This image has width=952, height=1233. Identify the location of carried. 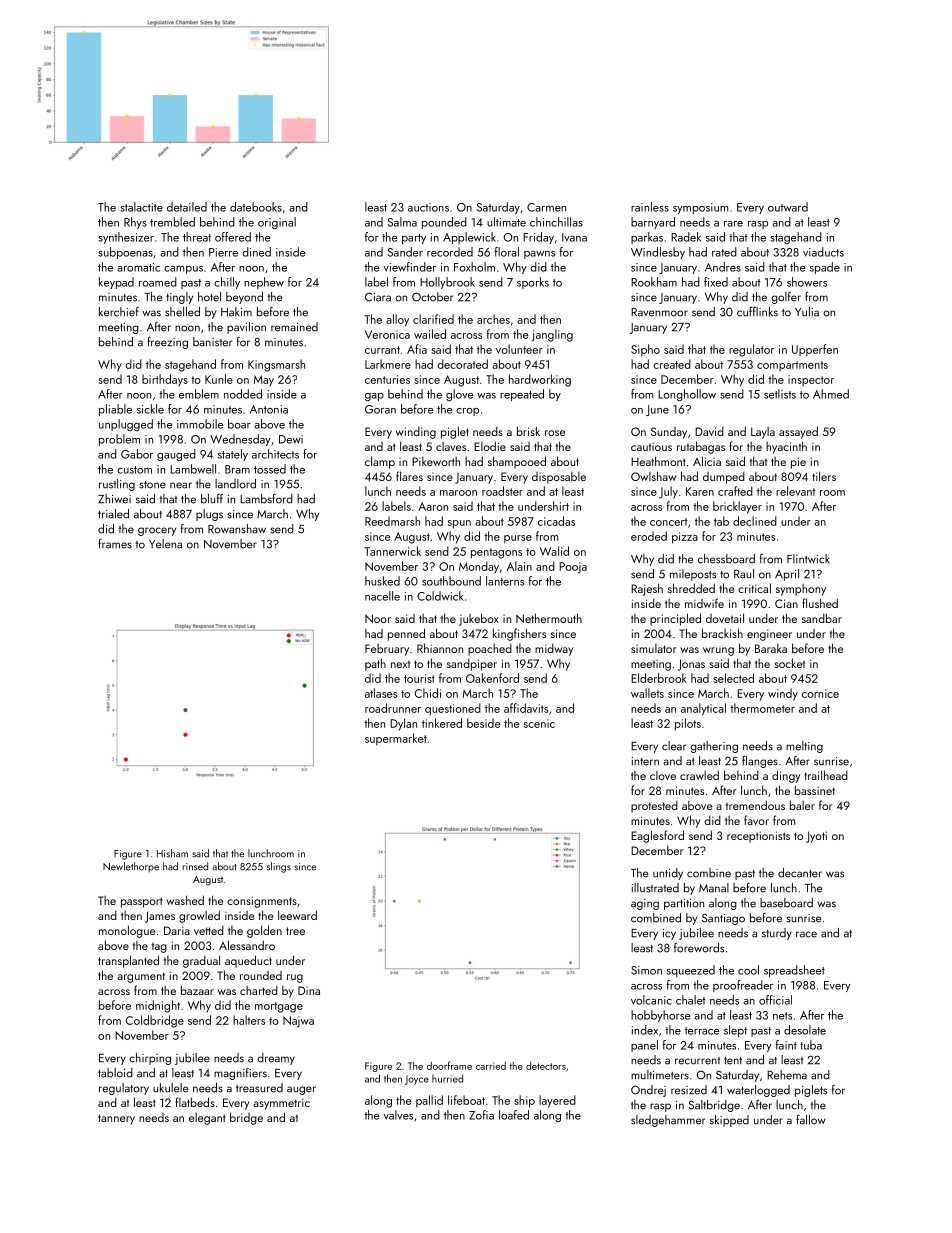
(491, 1066).
